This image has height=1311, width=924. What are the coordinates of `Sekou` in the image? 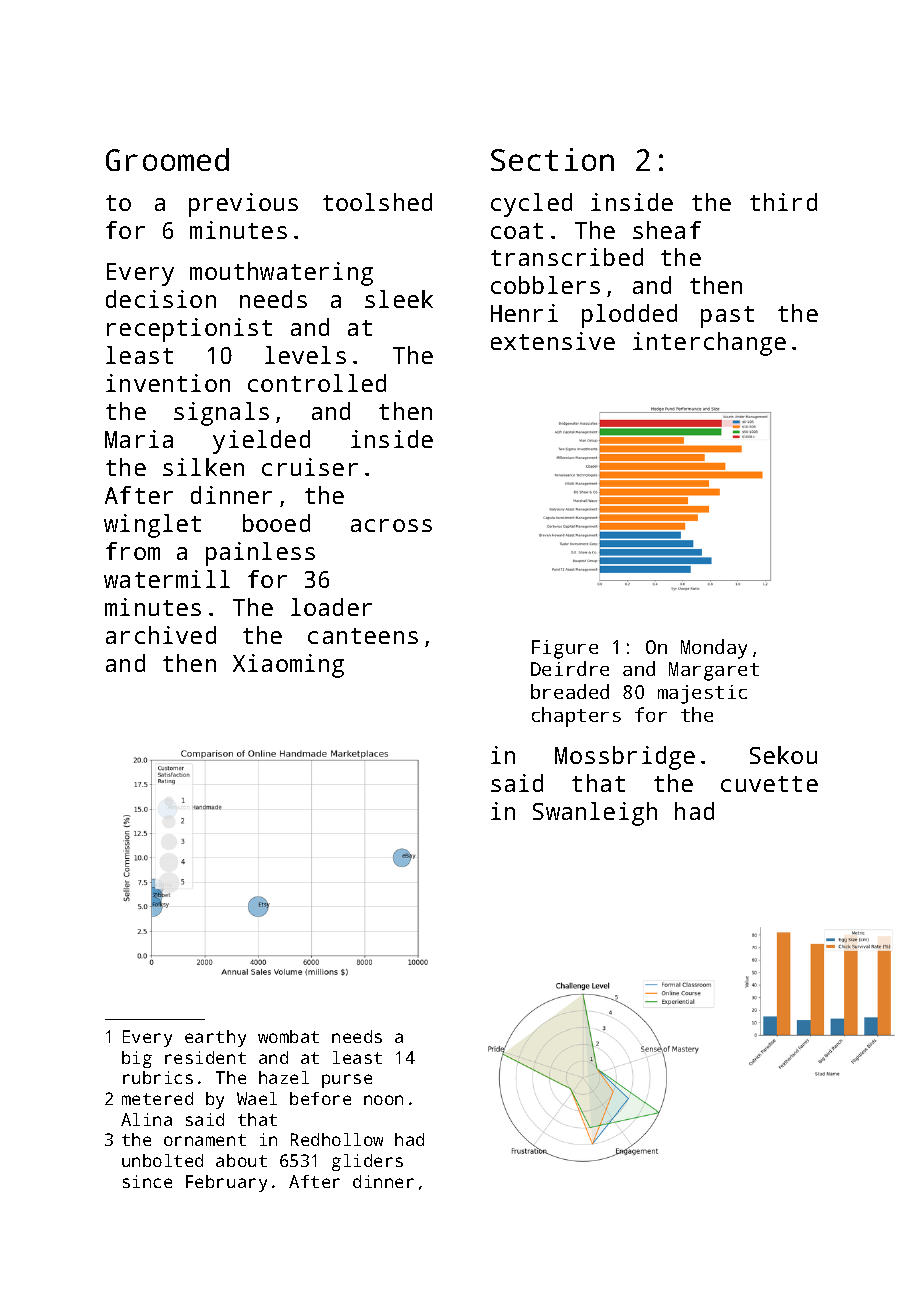 It's located at (783, 755).
